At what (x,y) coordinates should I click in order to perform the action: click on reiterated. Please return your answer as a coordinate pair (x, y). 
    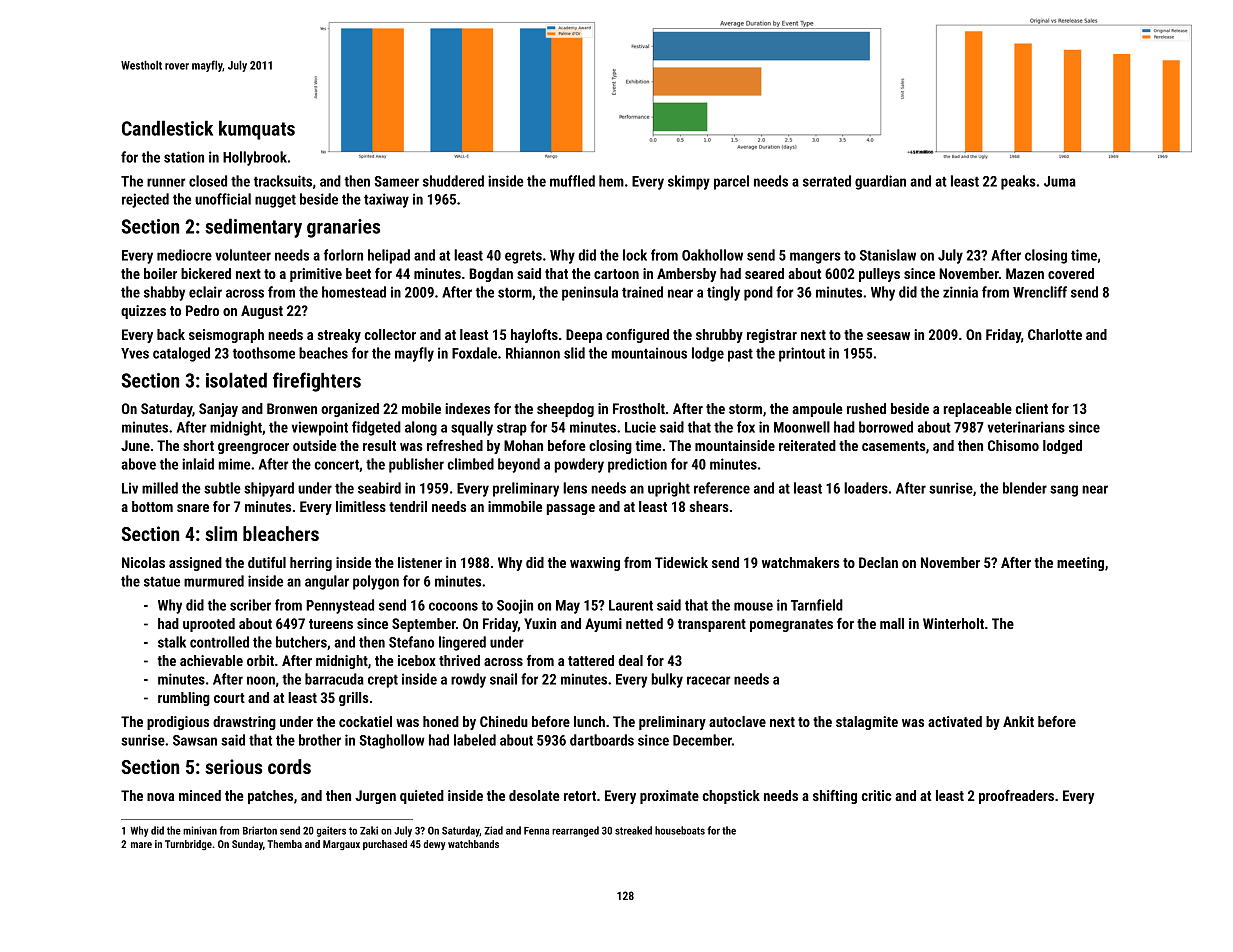
    Looking at the image, I should click on (807, 445).
